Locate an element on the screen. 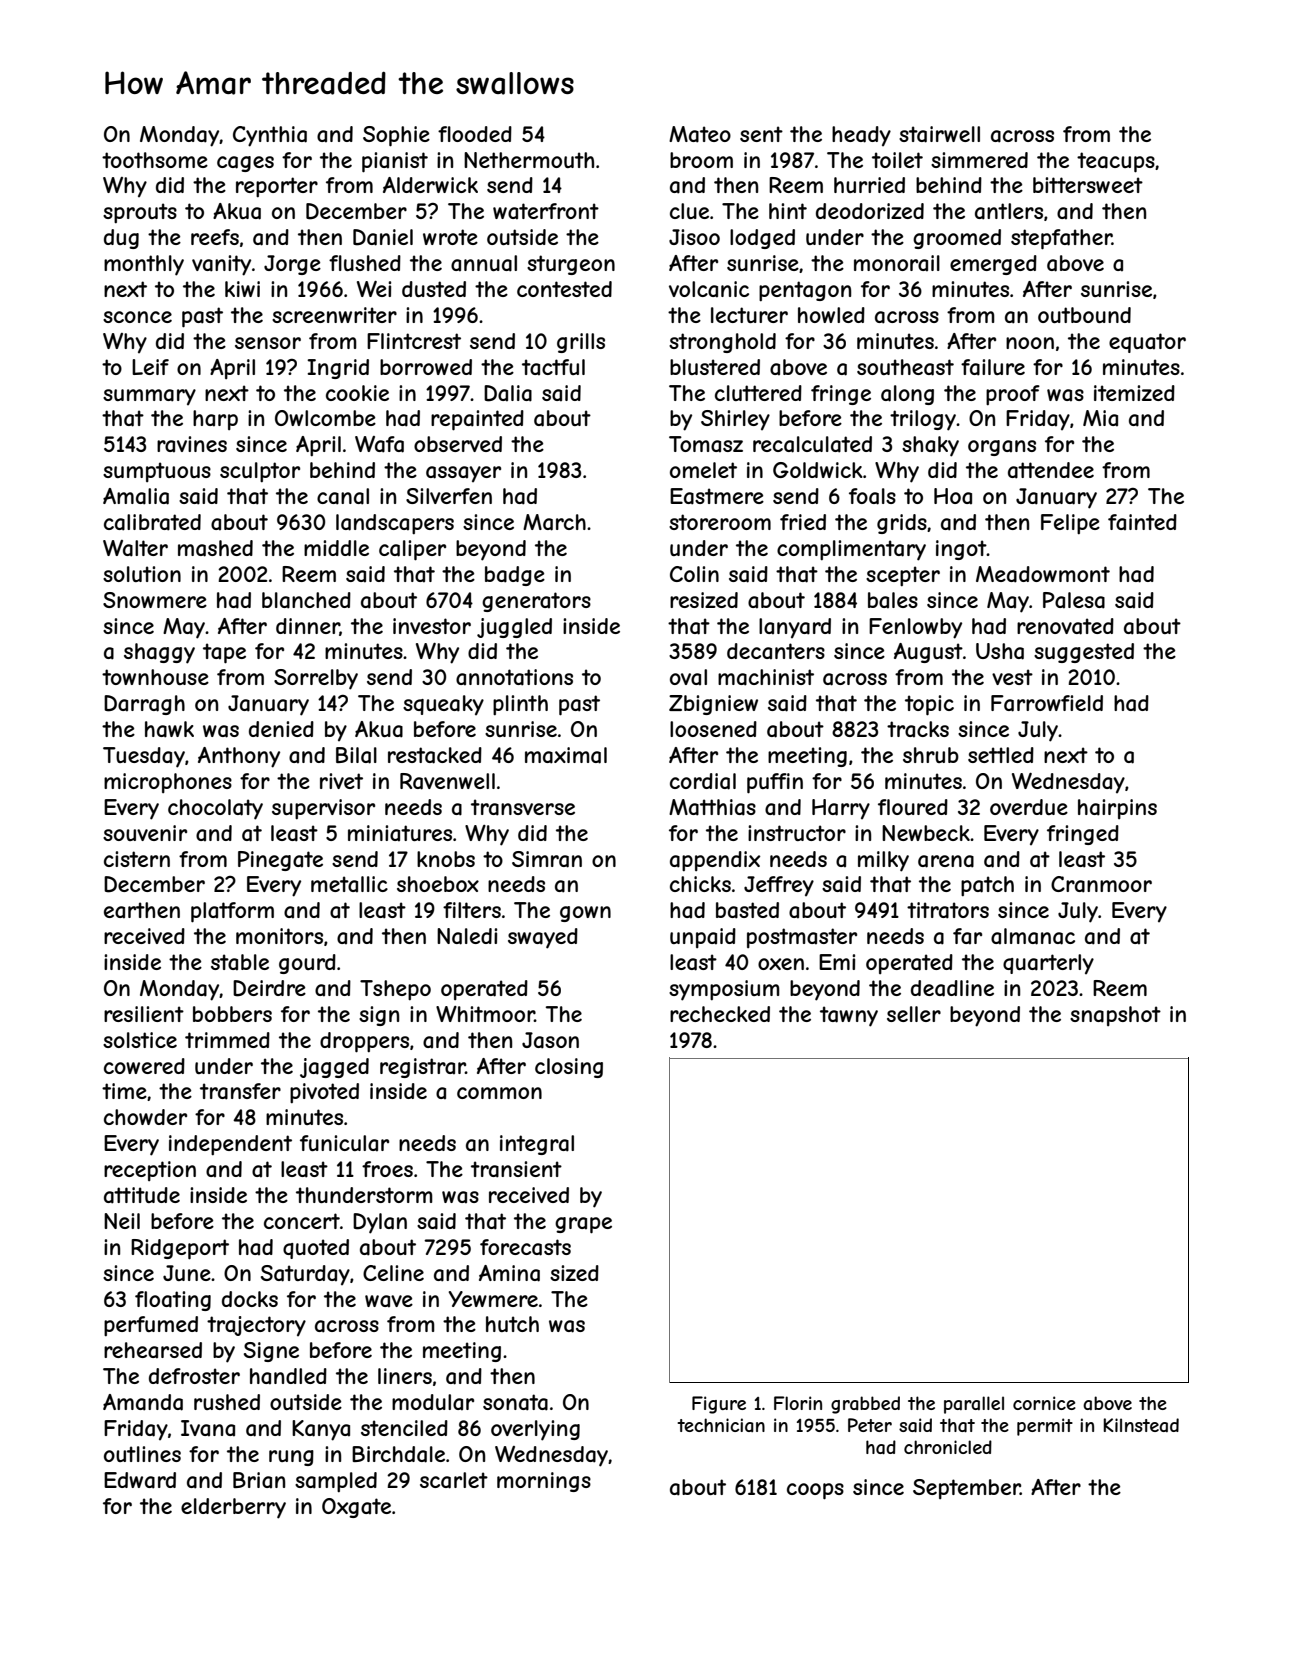 The height and width of the screenshot is (1672, 1292). Cynthia is located at coordinates (270, 136).
